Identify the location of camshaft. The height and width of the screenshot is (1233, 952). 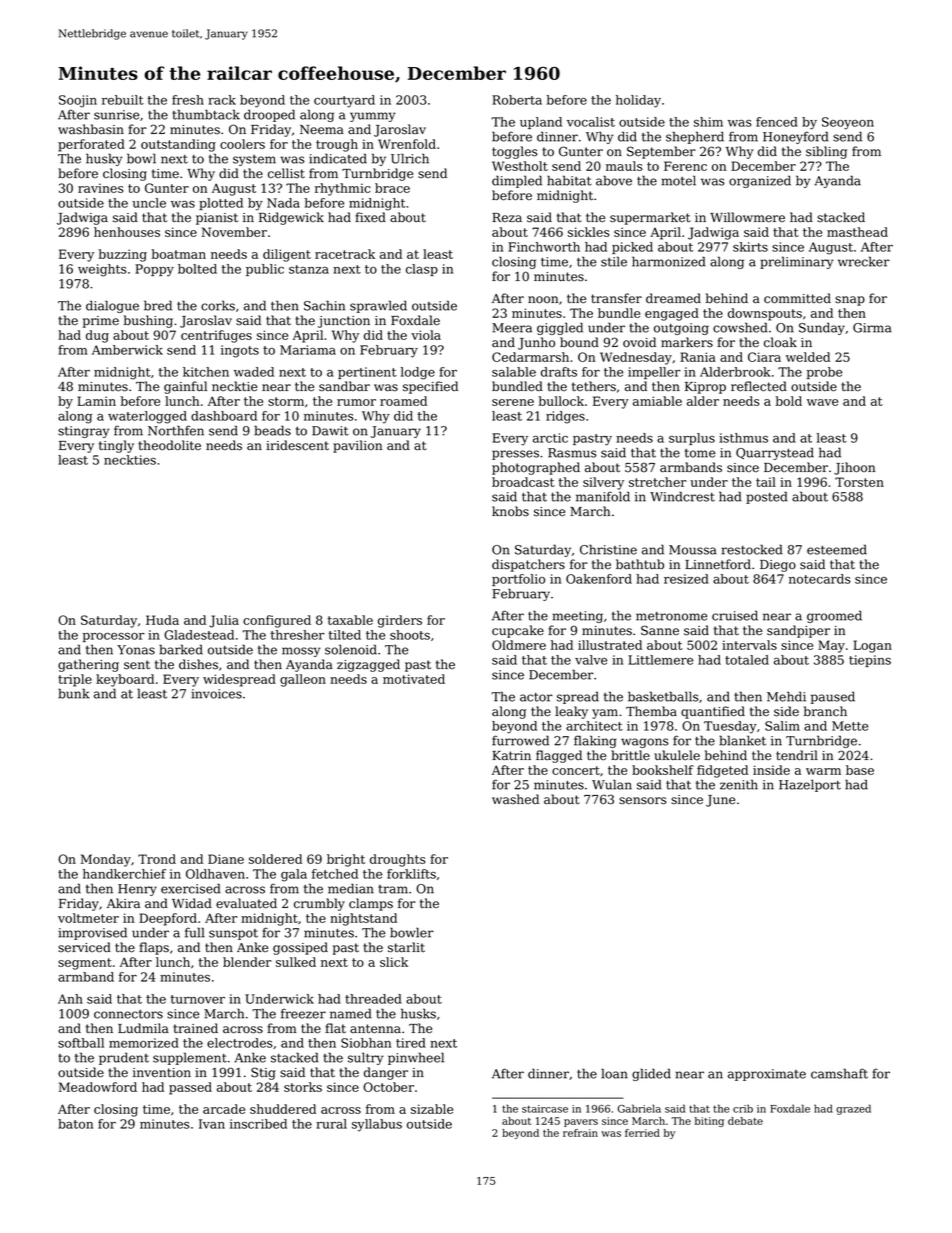
(839, 1073).
